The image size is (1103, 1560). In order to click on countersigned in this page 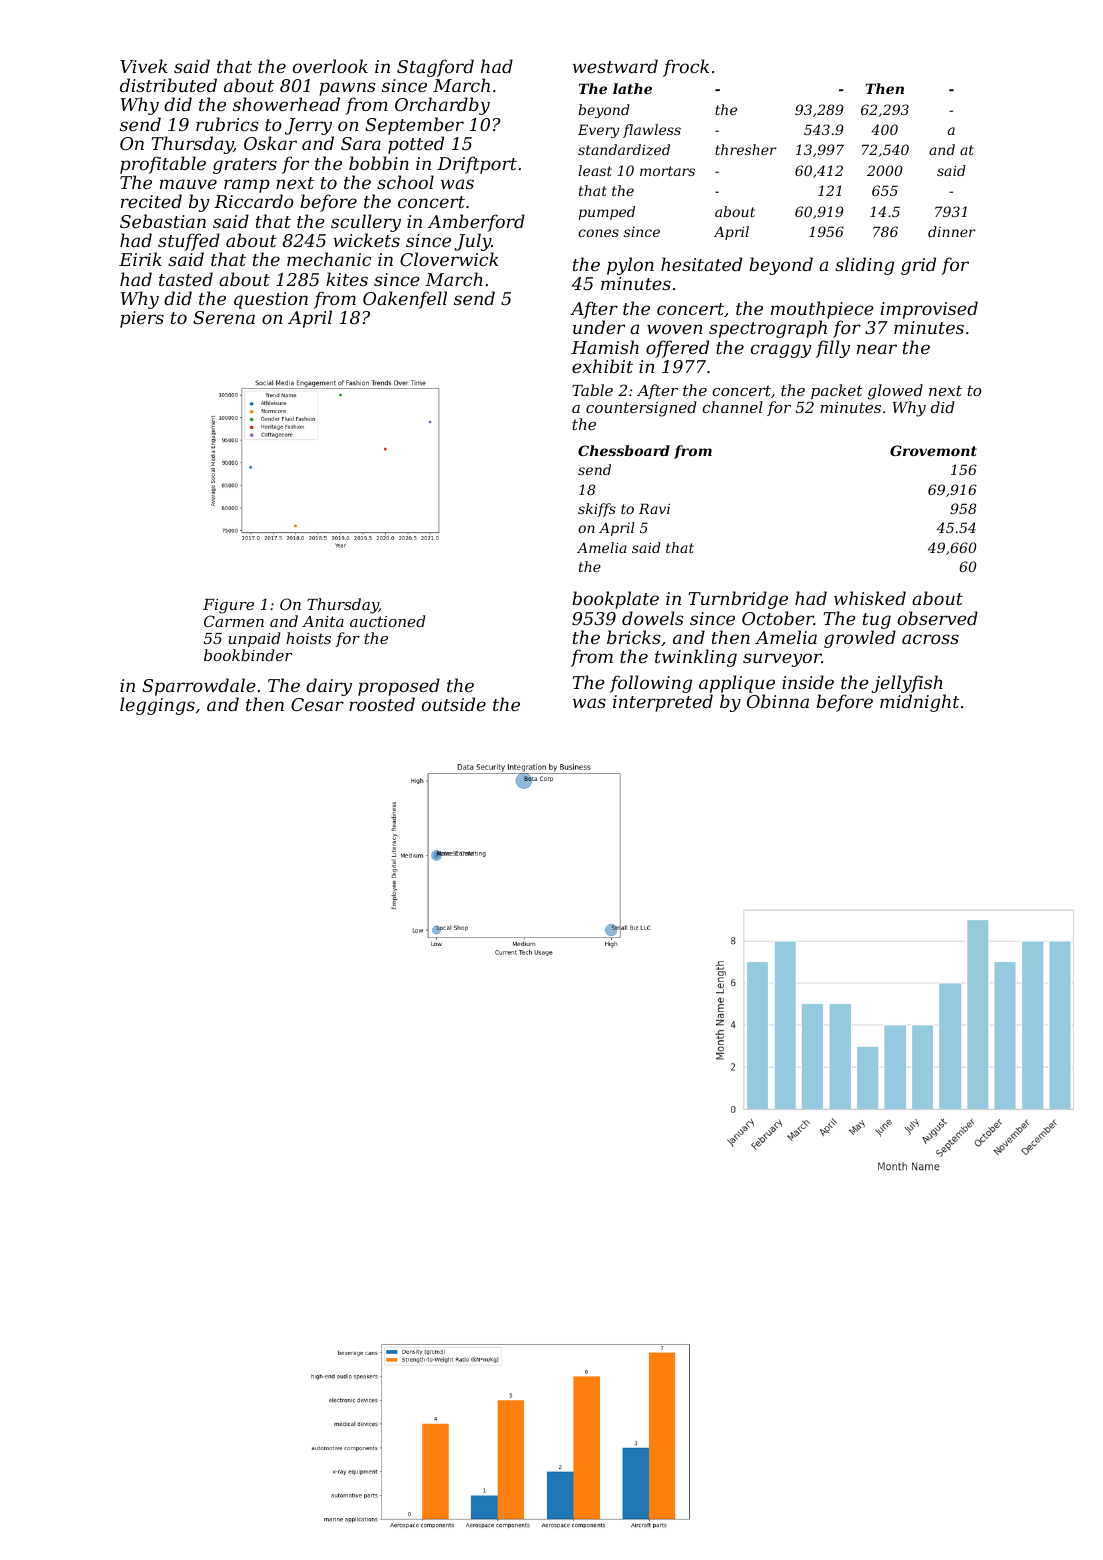, I will do `click(641, 409)`.
